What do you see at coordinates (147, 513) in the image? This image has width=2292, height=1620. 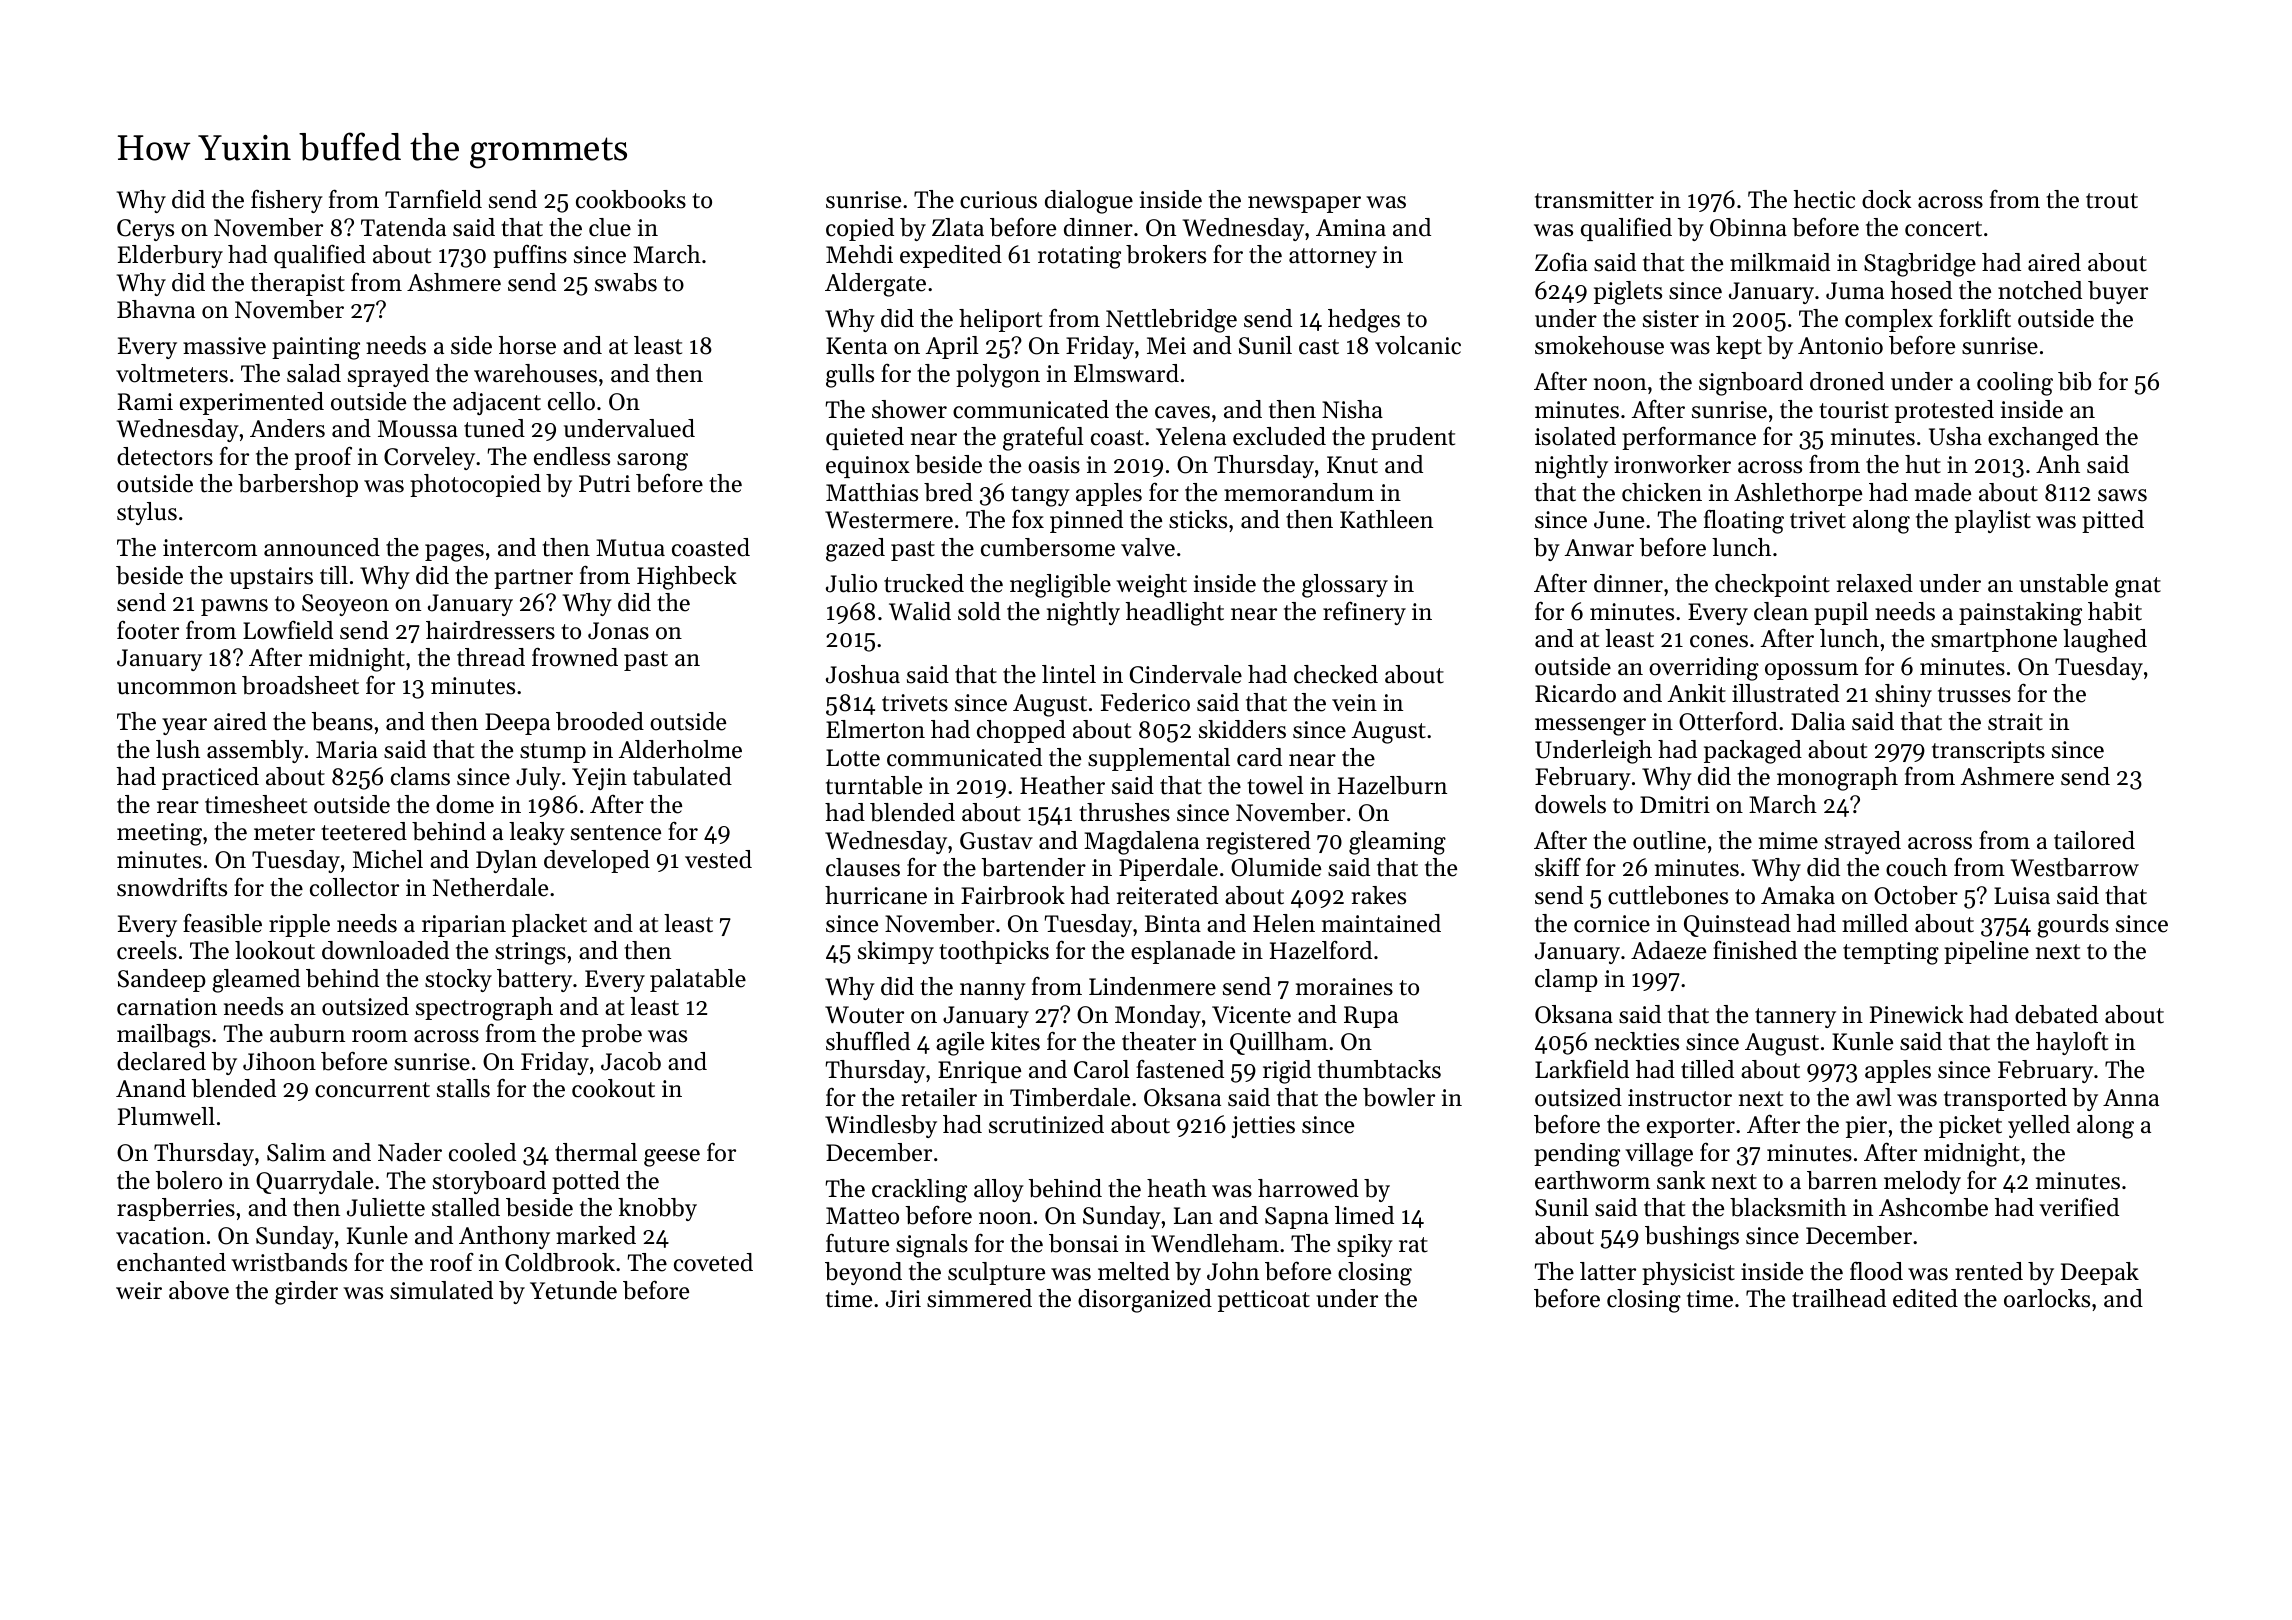 I see `stylus` at bounding box center [147, 513].
